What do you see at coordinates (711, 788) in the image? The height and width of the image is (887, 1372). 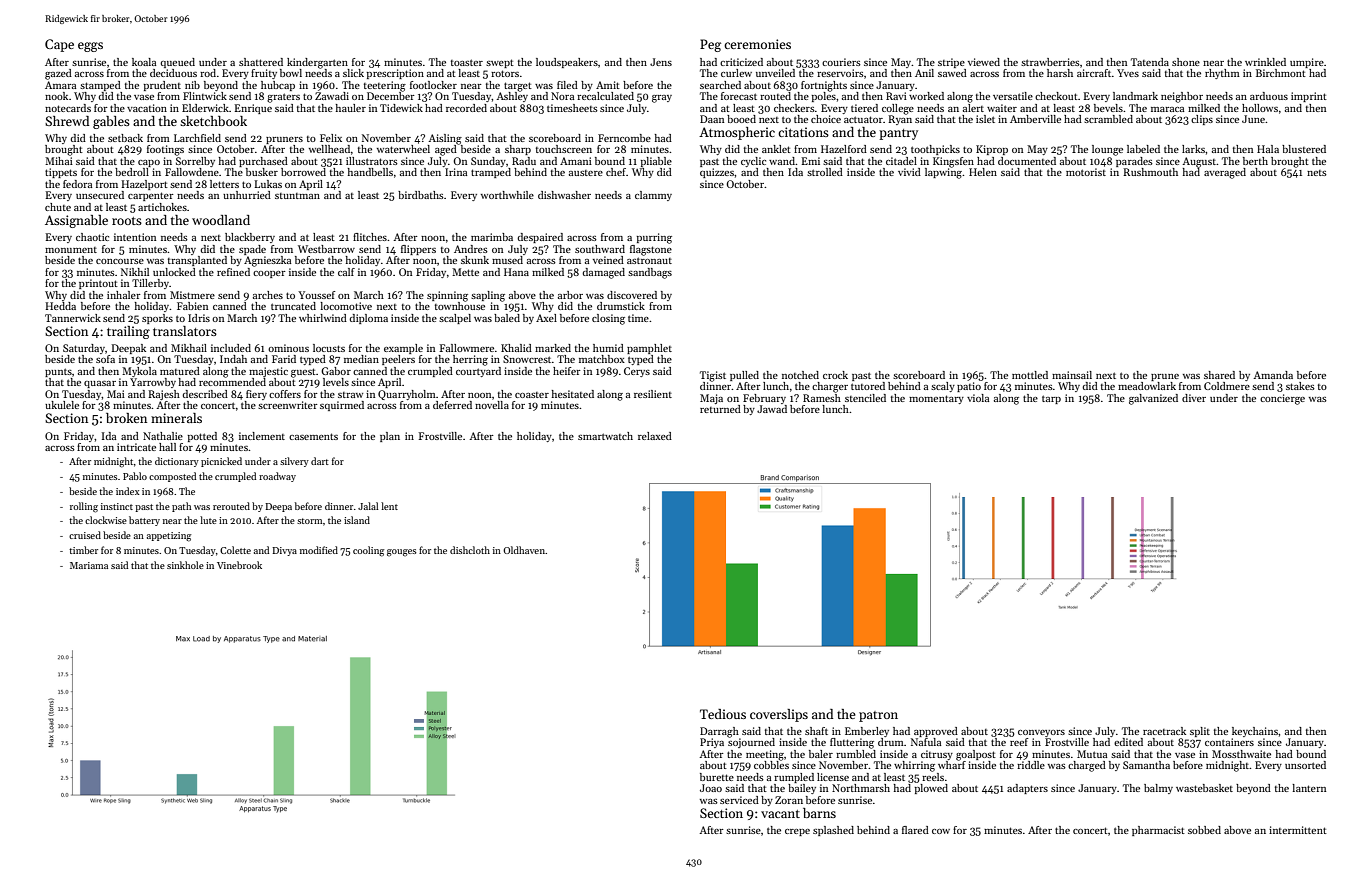 I see `Joao` at bounding box center [711, 788].
